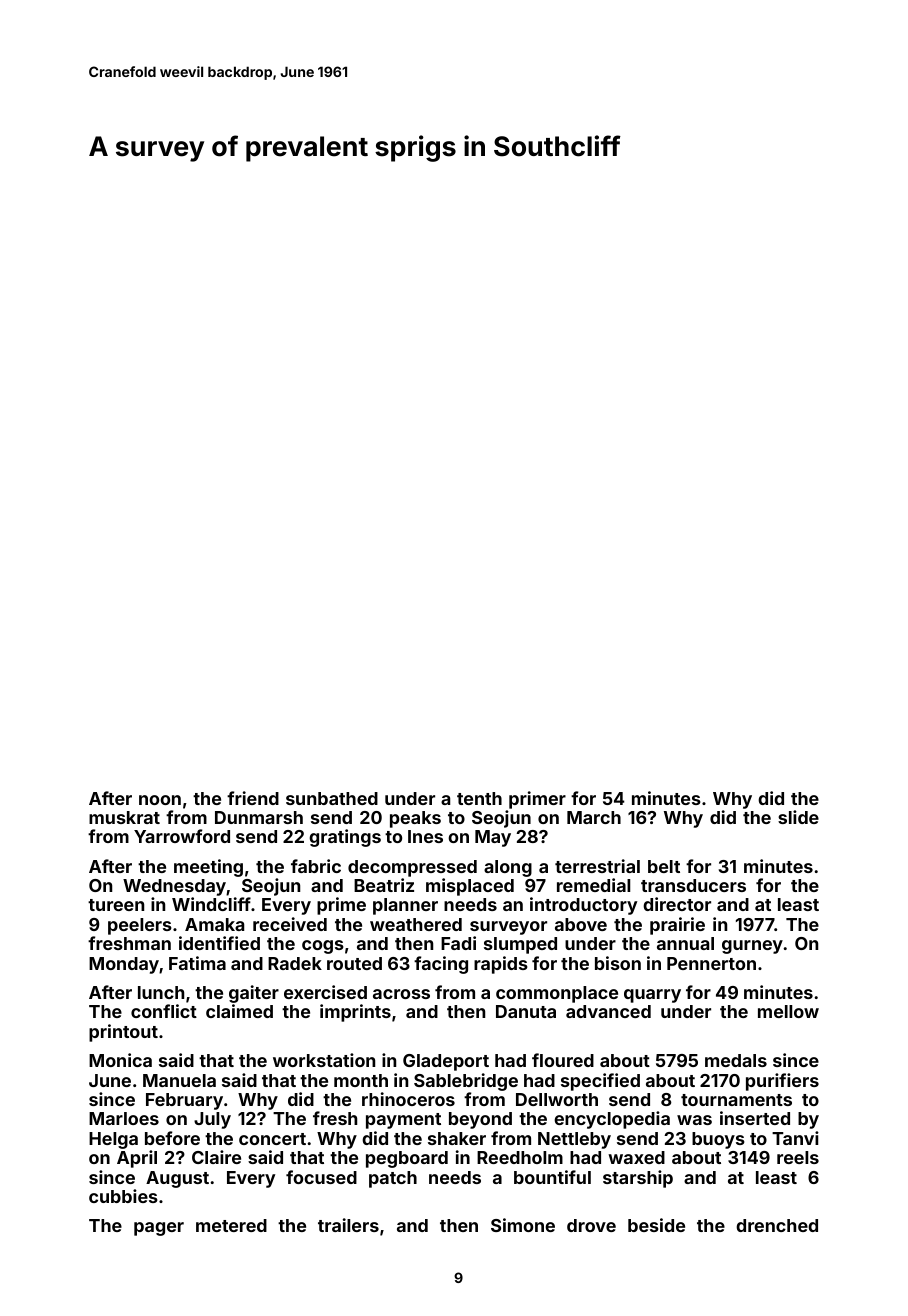 This screenshot has height=1316, width=908. I want to click on beyond, so click(480, 1120).
